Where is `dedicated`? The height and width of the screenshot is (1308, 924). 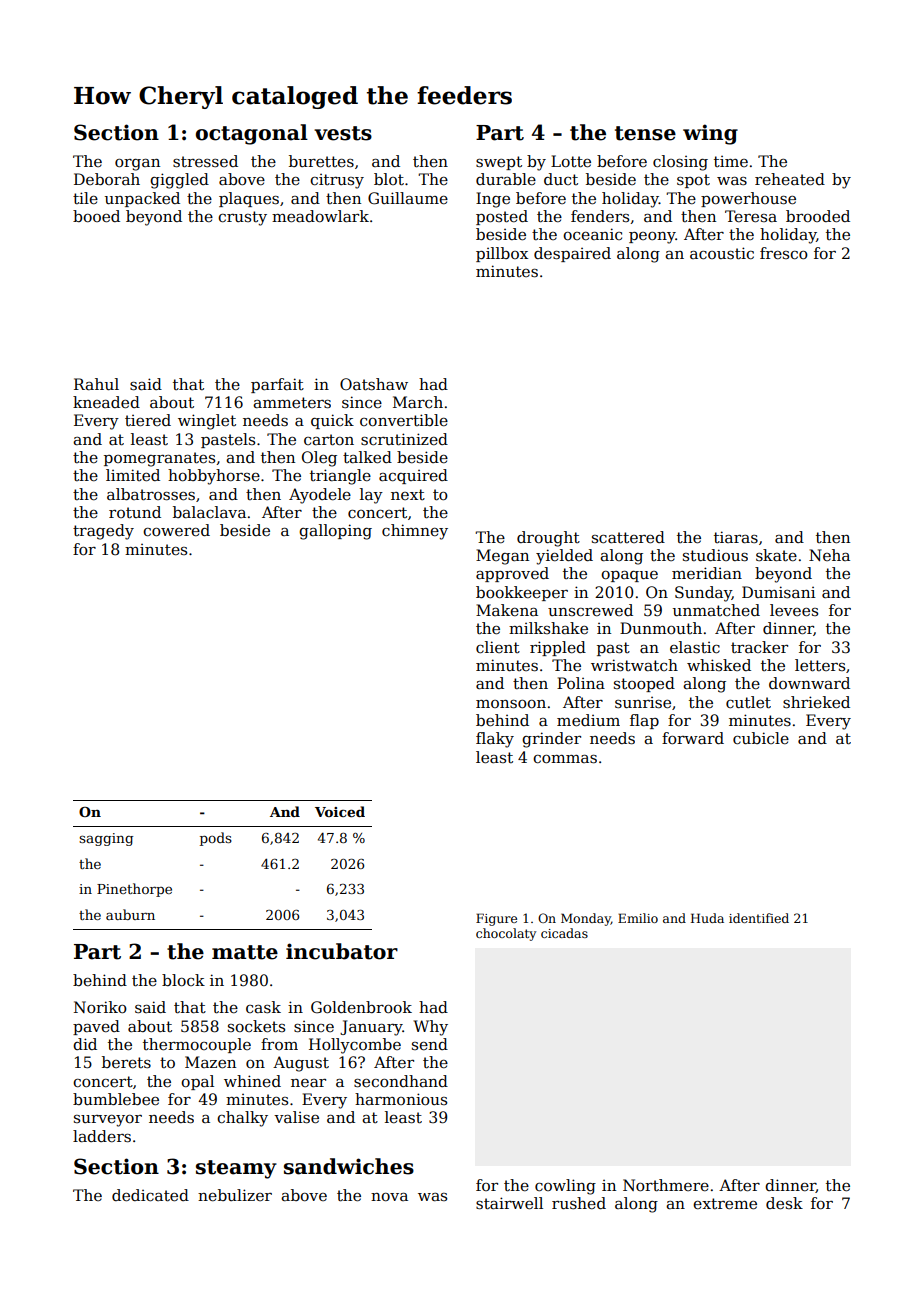
dedicated is located at coordinates (150, 1195).
